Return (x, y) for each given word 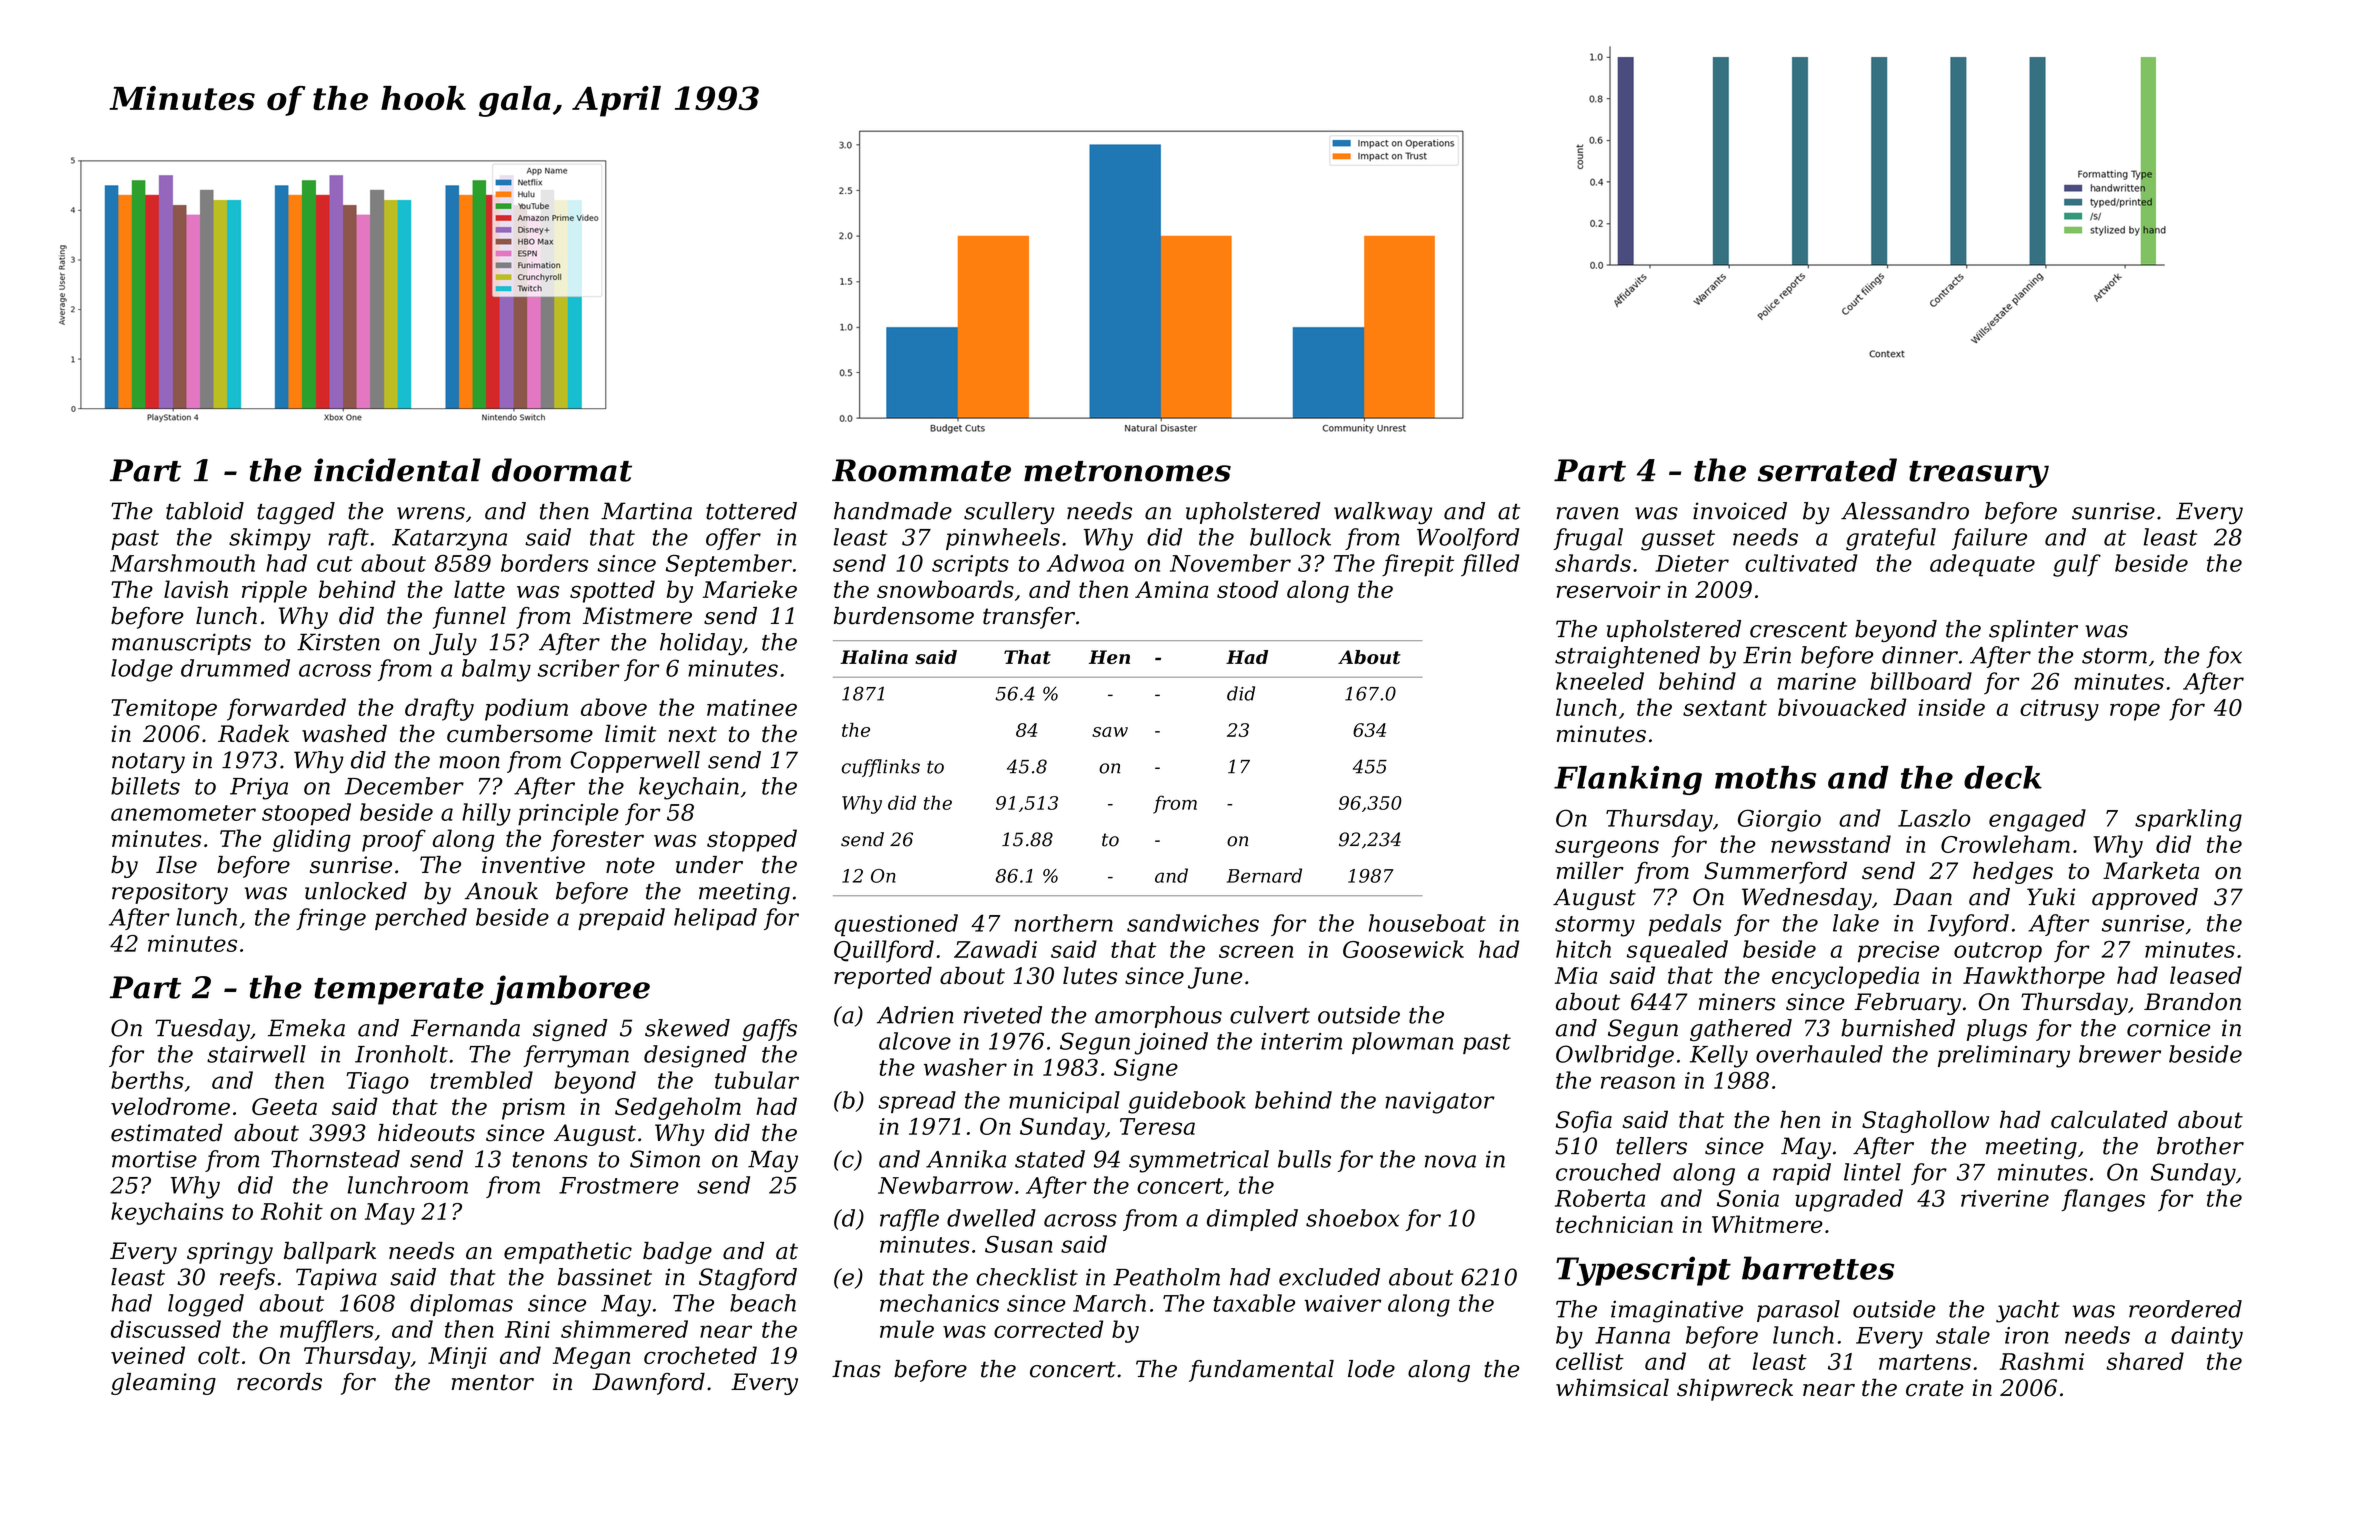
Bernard (1264, 875)
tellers (1651, 1146)
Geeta (284, 1106)
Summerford (1775, 872)
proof (394, 840)
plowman (1402, 1043)
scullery (1009, 513)
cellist (1590, 1361)
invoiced (1740, 511)
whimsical (1612, 1387)
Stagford (748, 1279)
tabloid (205, 511)
